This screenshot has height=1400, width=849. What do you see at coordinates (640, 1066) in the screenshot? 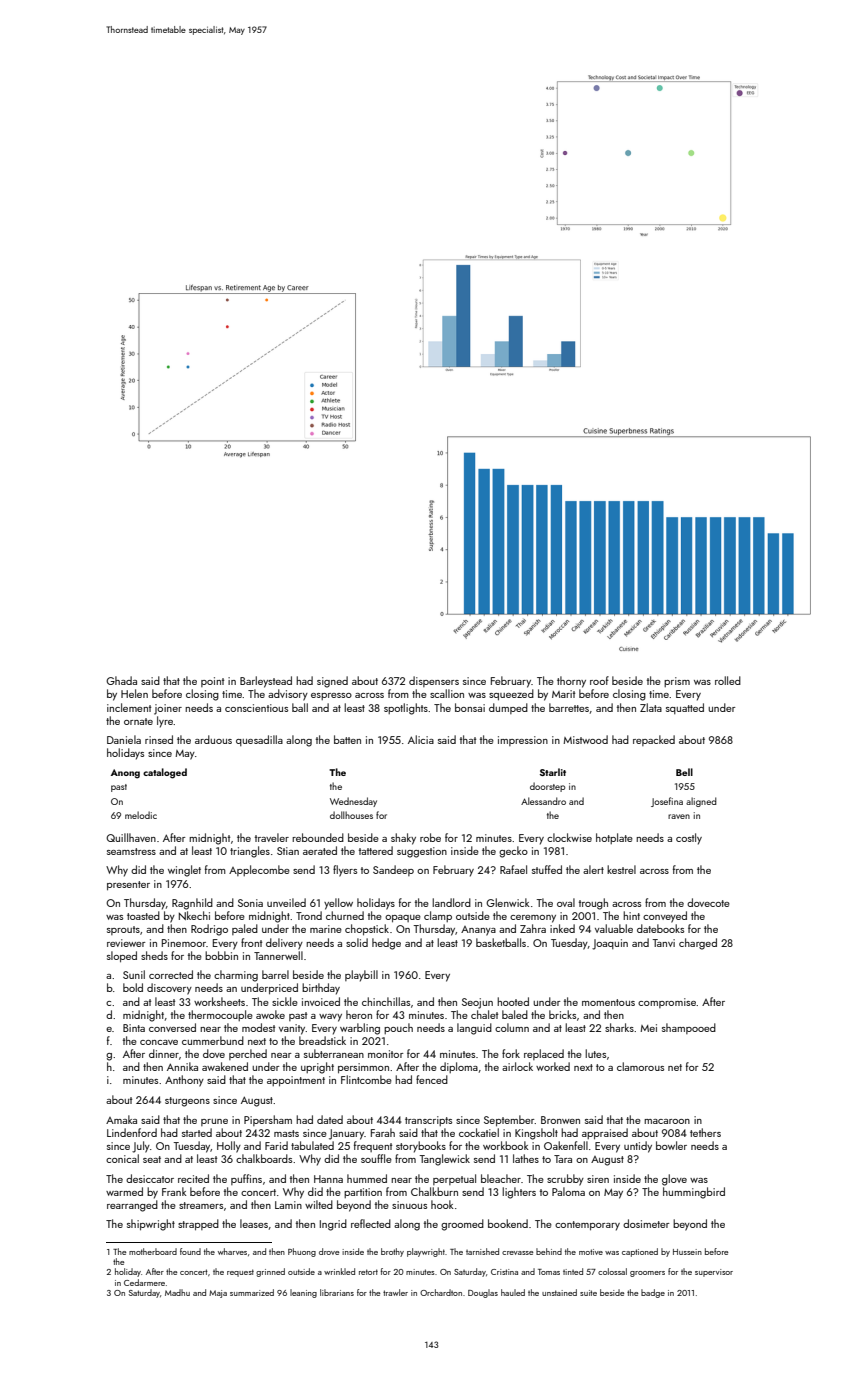
I see `clamorous` at bounding box center [640, 1066].
